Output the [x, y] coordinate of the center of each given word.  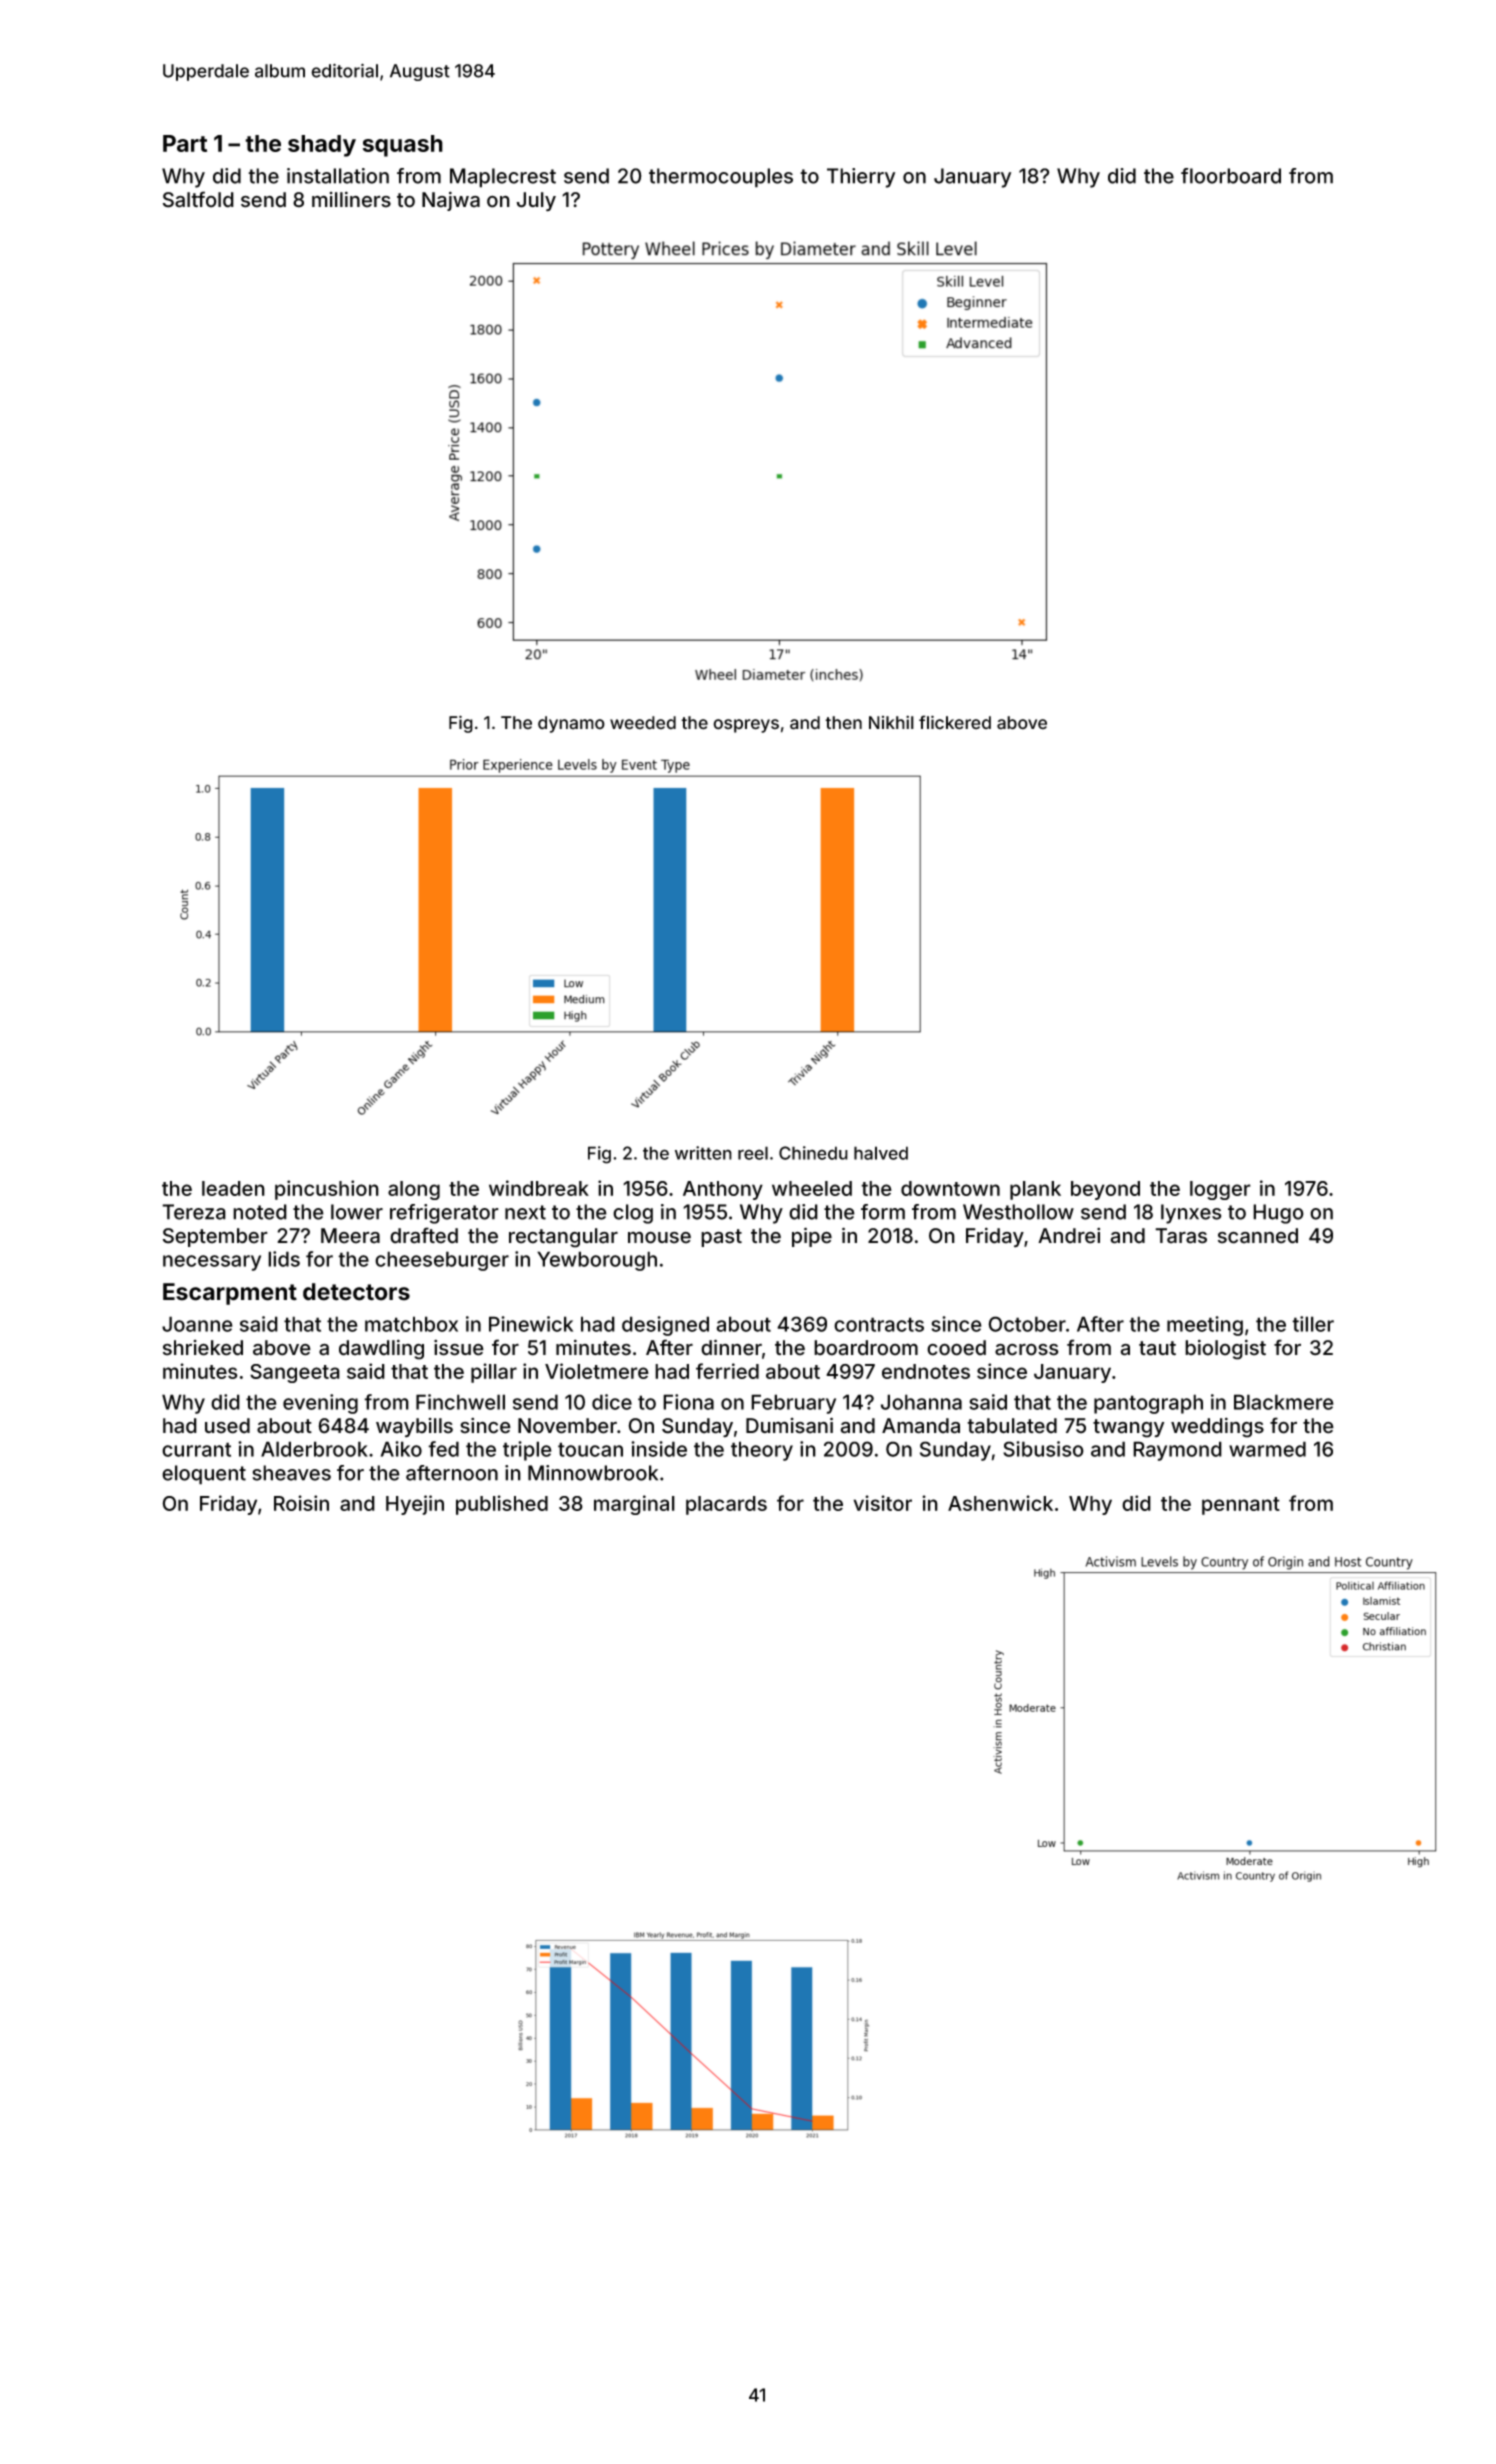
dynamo [571, 724]
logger [1220, 1190]
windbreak [539, 1188]
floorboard [1231, 176]
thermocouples [721, 178]
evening [320, 1404]
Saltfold [198, 199]
